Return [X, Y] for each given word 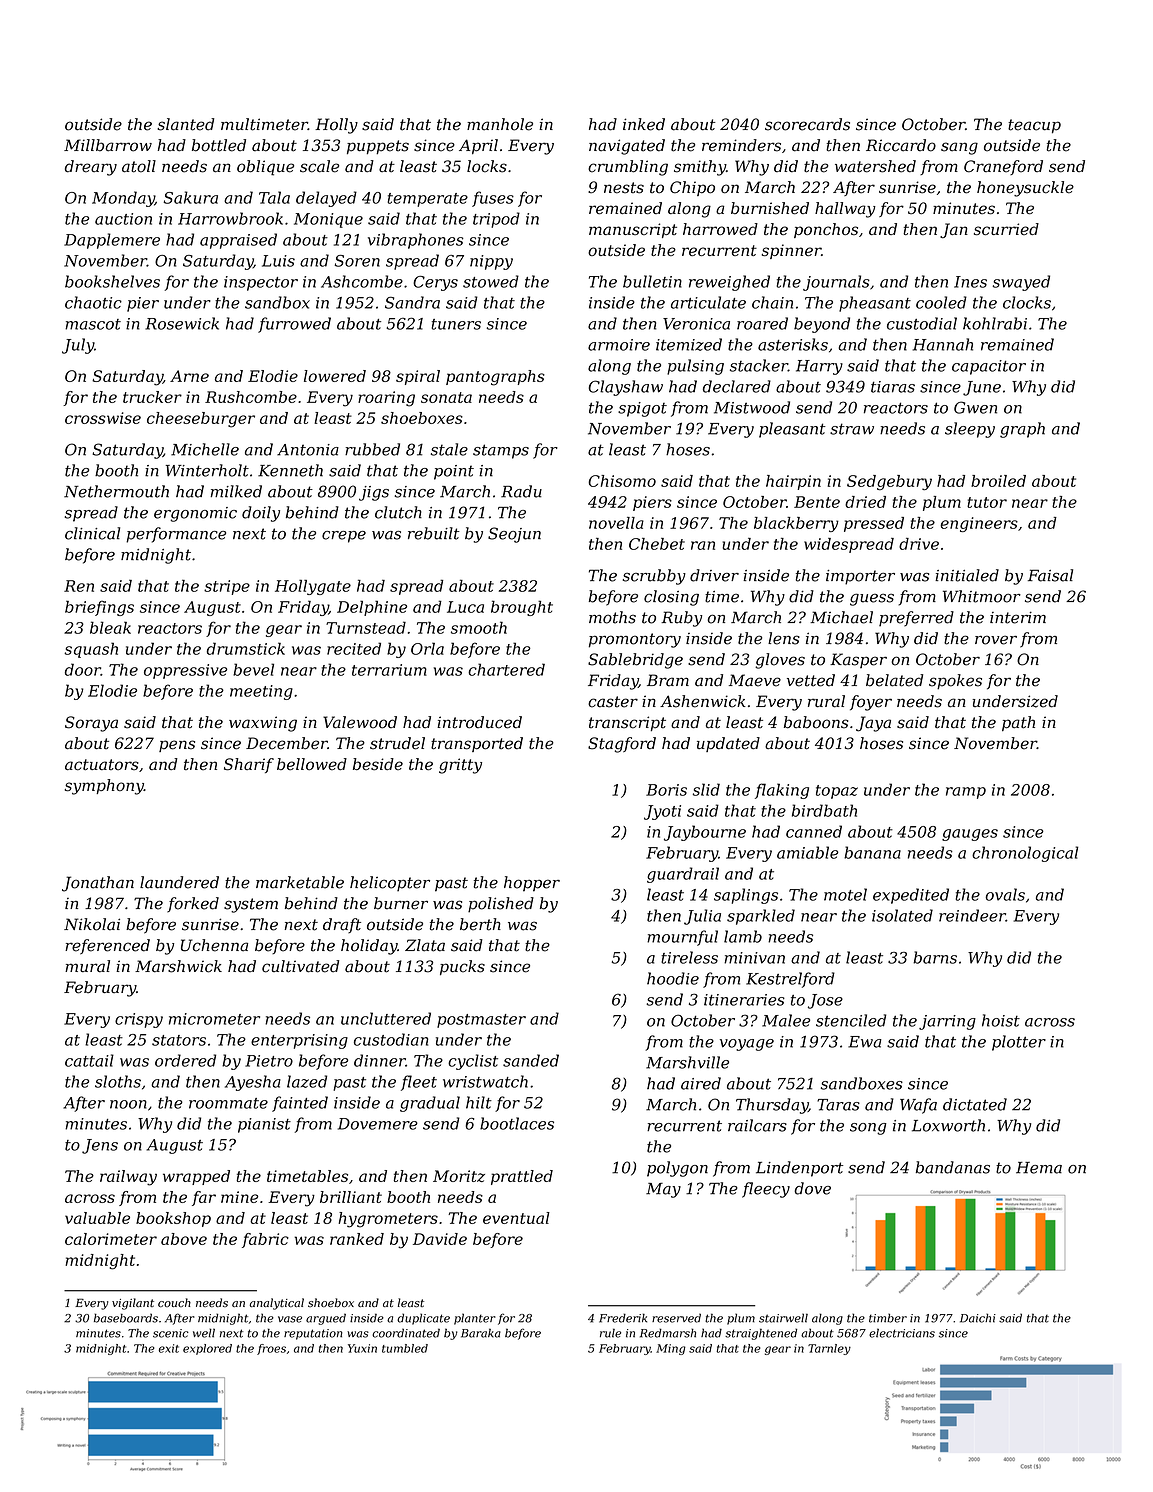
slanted [185, 124]
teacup [1034, 126]
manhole [500, 124]
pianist [264, 1125]
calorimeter [111, 1239]
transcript [627, 723]
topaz [837, 792]
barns [935, 957]
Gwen [975, 407]
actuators [102, 765]
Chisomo [622, 481]
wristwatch [485, 1081]
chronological [1025, 854]
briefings [99, 608]
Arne [189, 376]
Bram [668, 680]
